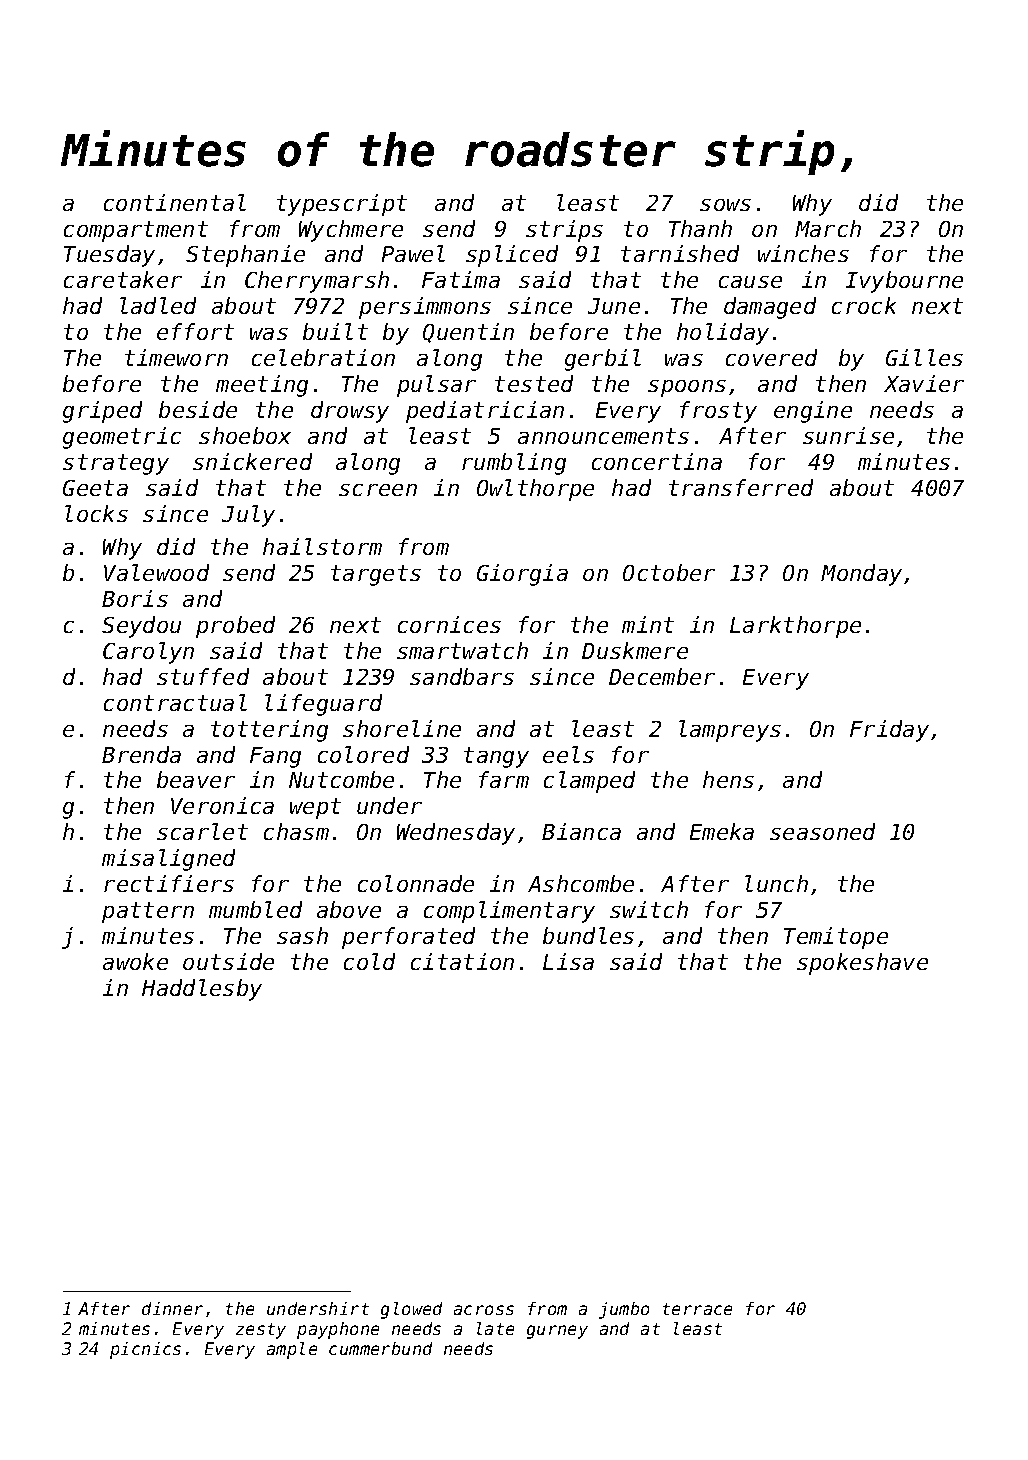 This screenshot has height=1460, width=1028. Describe the element at coordinates (172, 1308) in the screenshot. I see `dinner` at that location.
